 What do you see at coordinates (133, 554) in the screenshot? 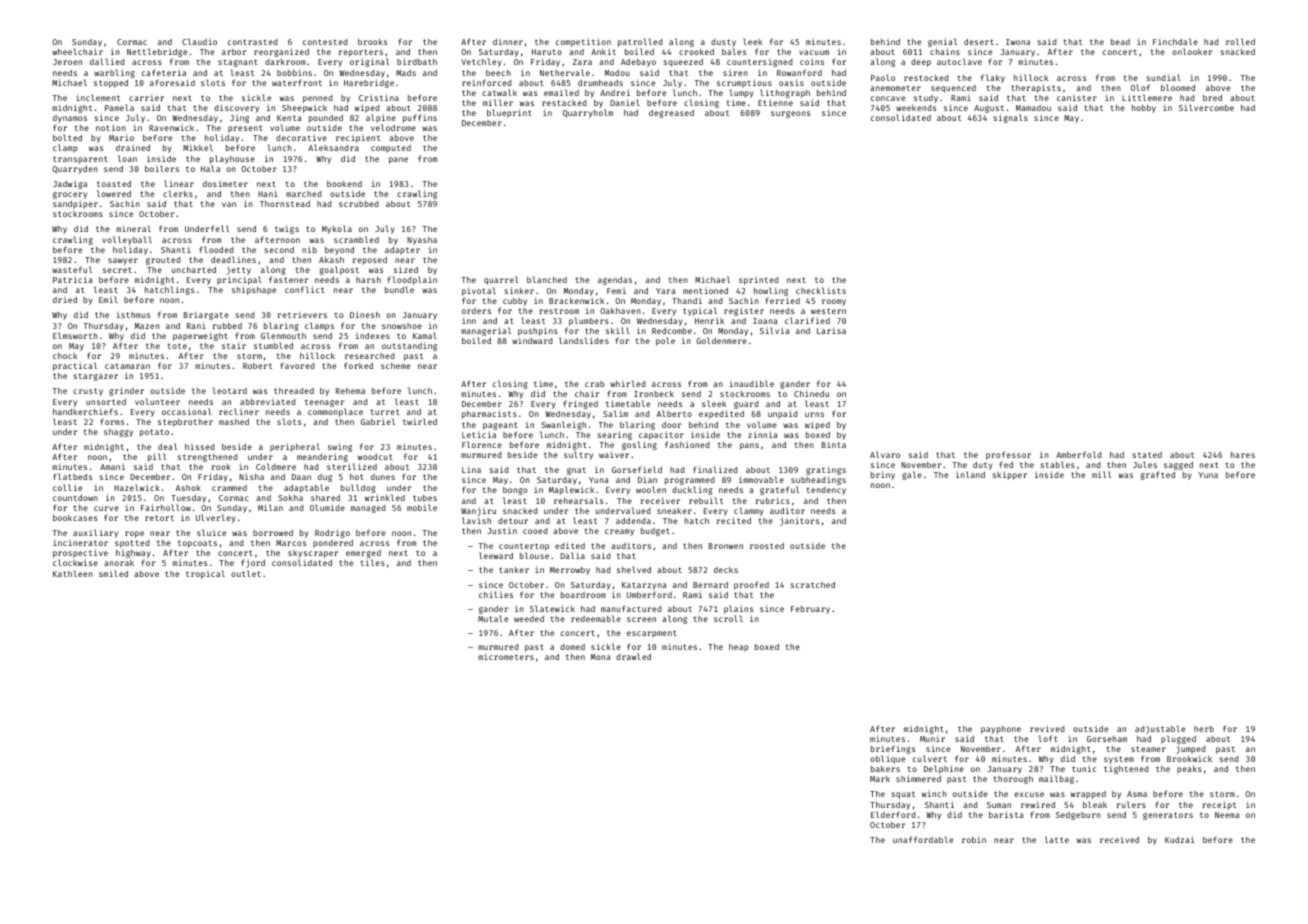
I see `highway` at bounding box center [133, 554].
